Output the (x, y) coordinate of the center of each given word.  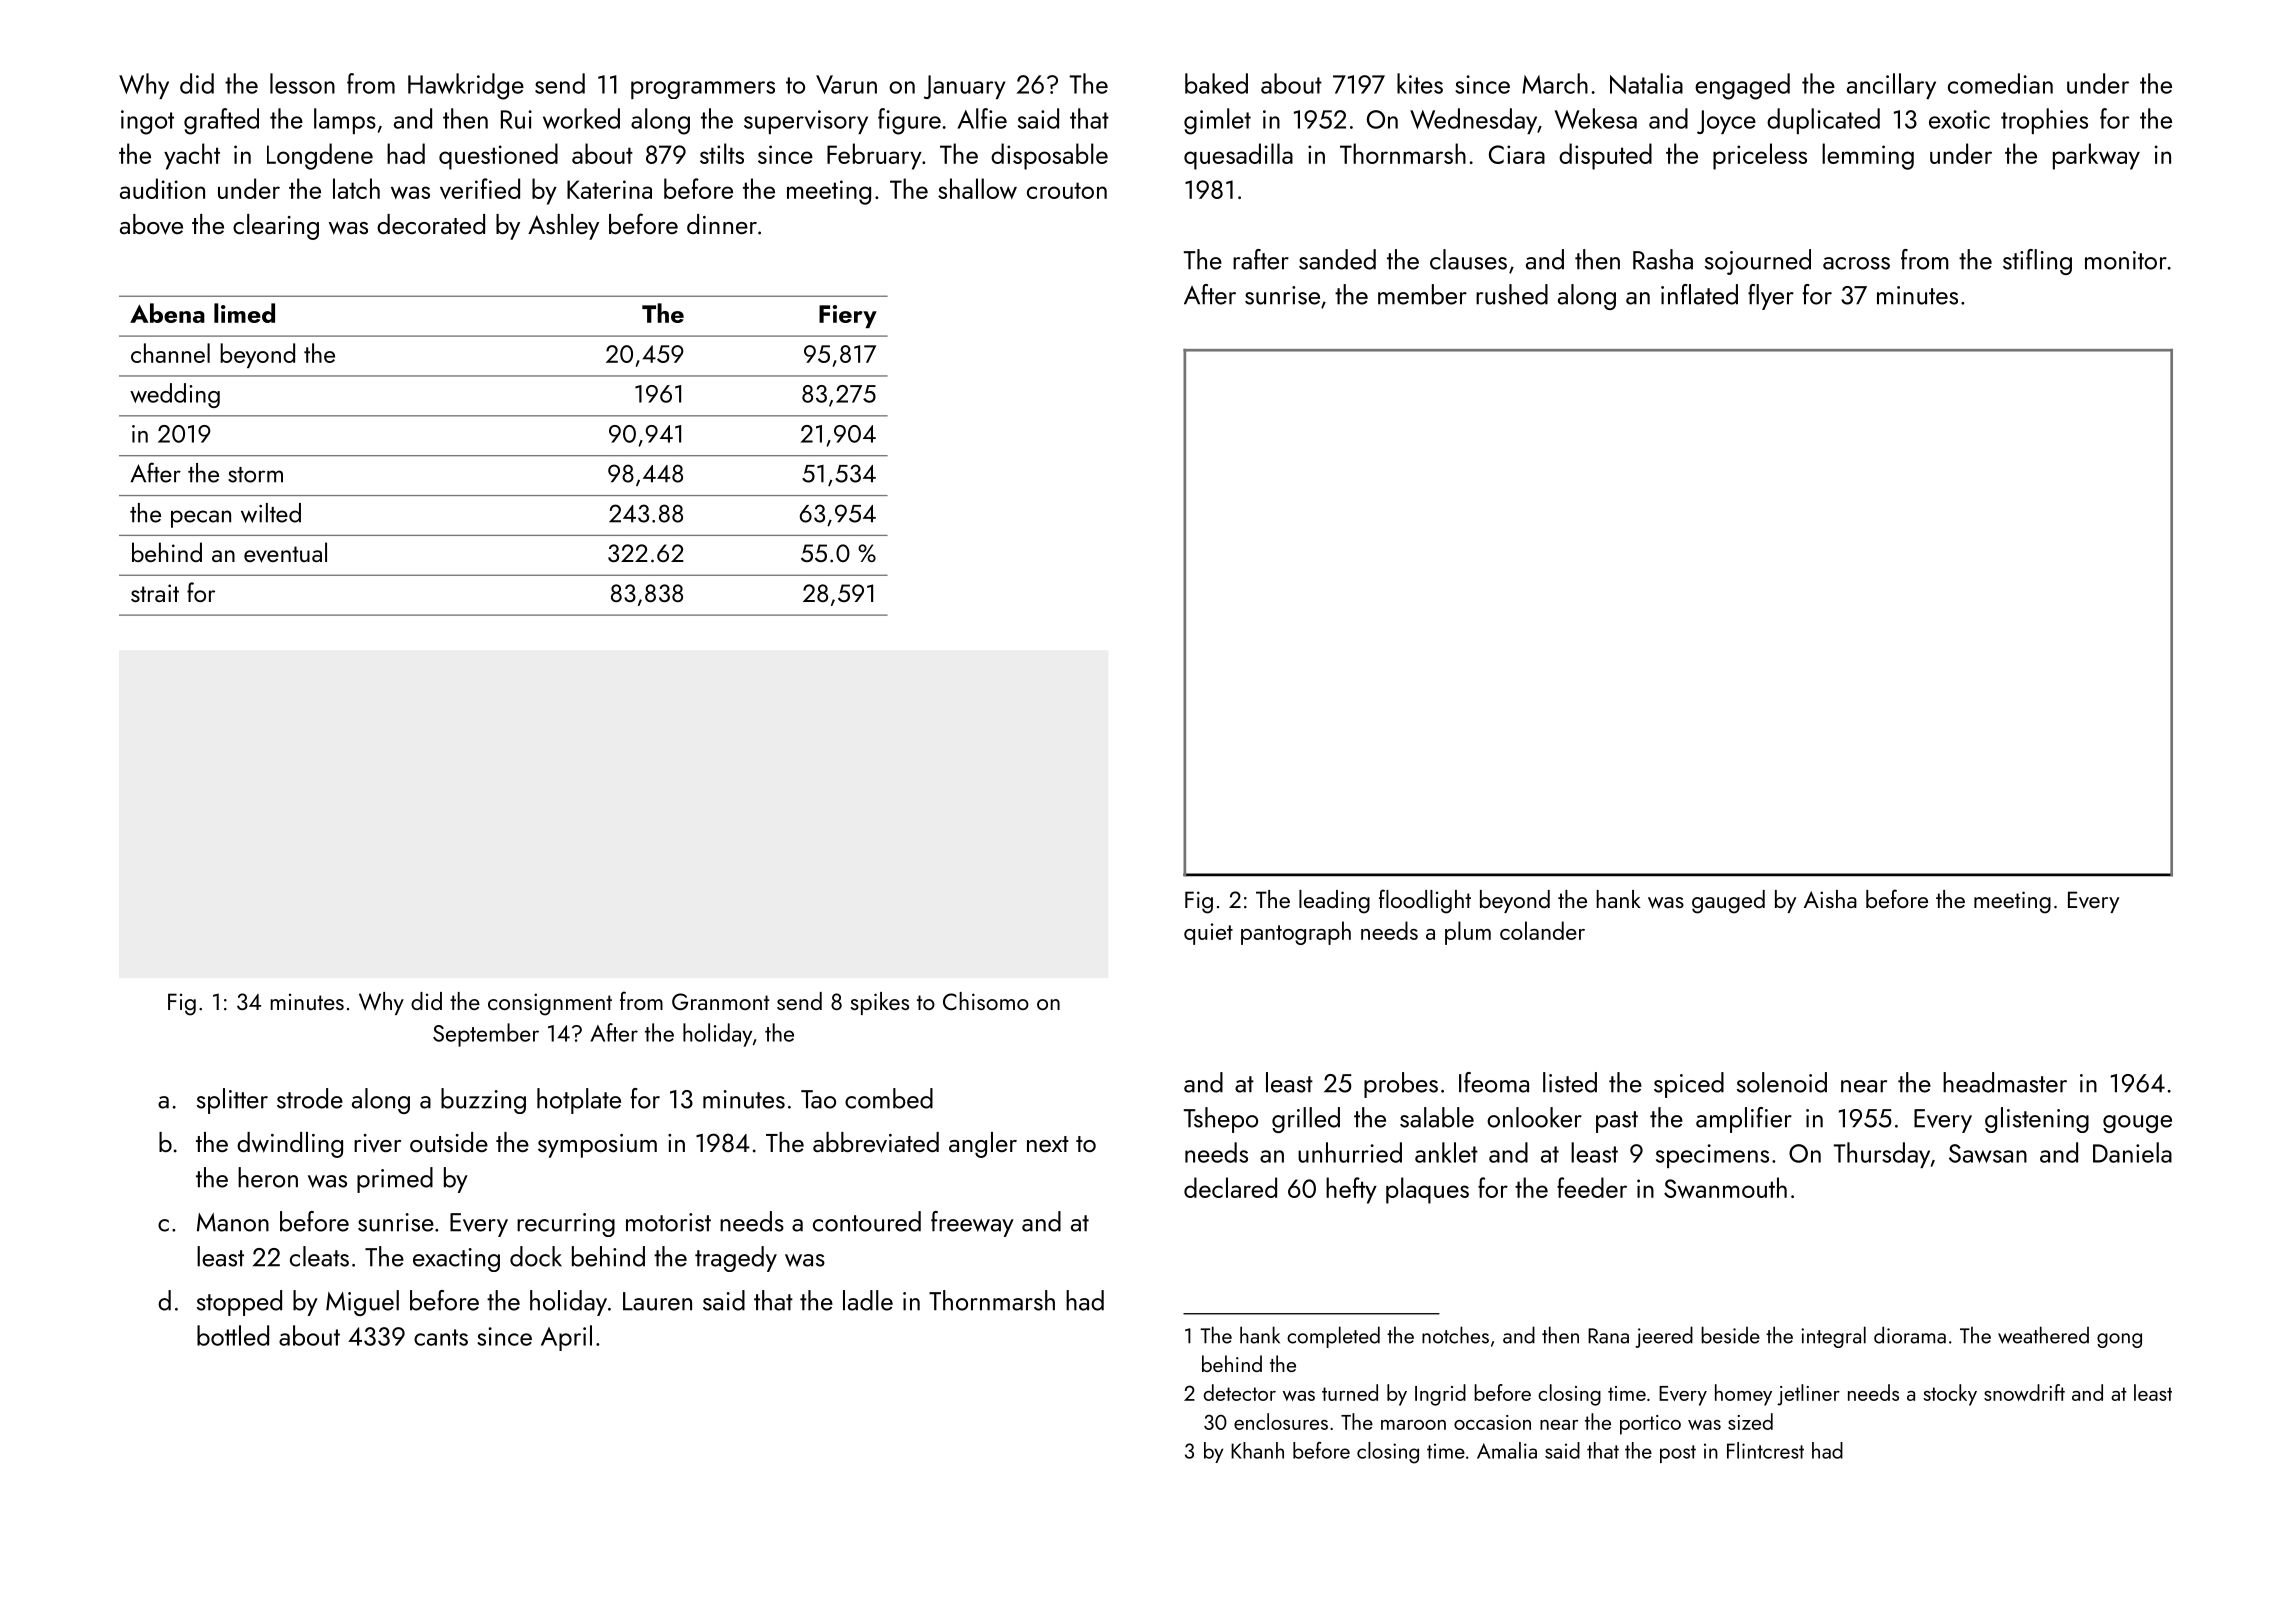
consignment (550, 1004)
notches (1455, 1335)
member (1422, 294)
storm (255, 475)
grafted (221, 121)
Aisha (1830, 899)
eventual (285, 552)
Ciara (1517, 154)
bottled (233, 1335)
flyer (1771, 297)
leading (1334, 902)
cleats (319, 1256)
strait (155, 593)
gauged (1728, 902)
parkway (2096, 156)
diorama (1910, 1335)
